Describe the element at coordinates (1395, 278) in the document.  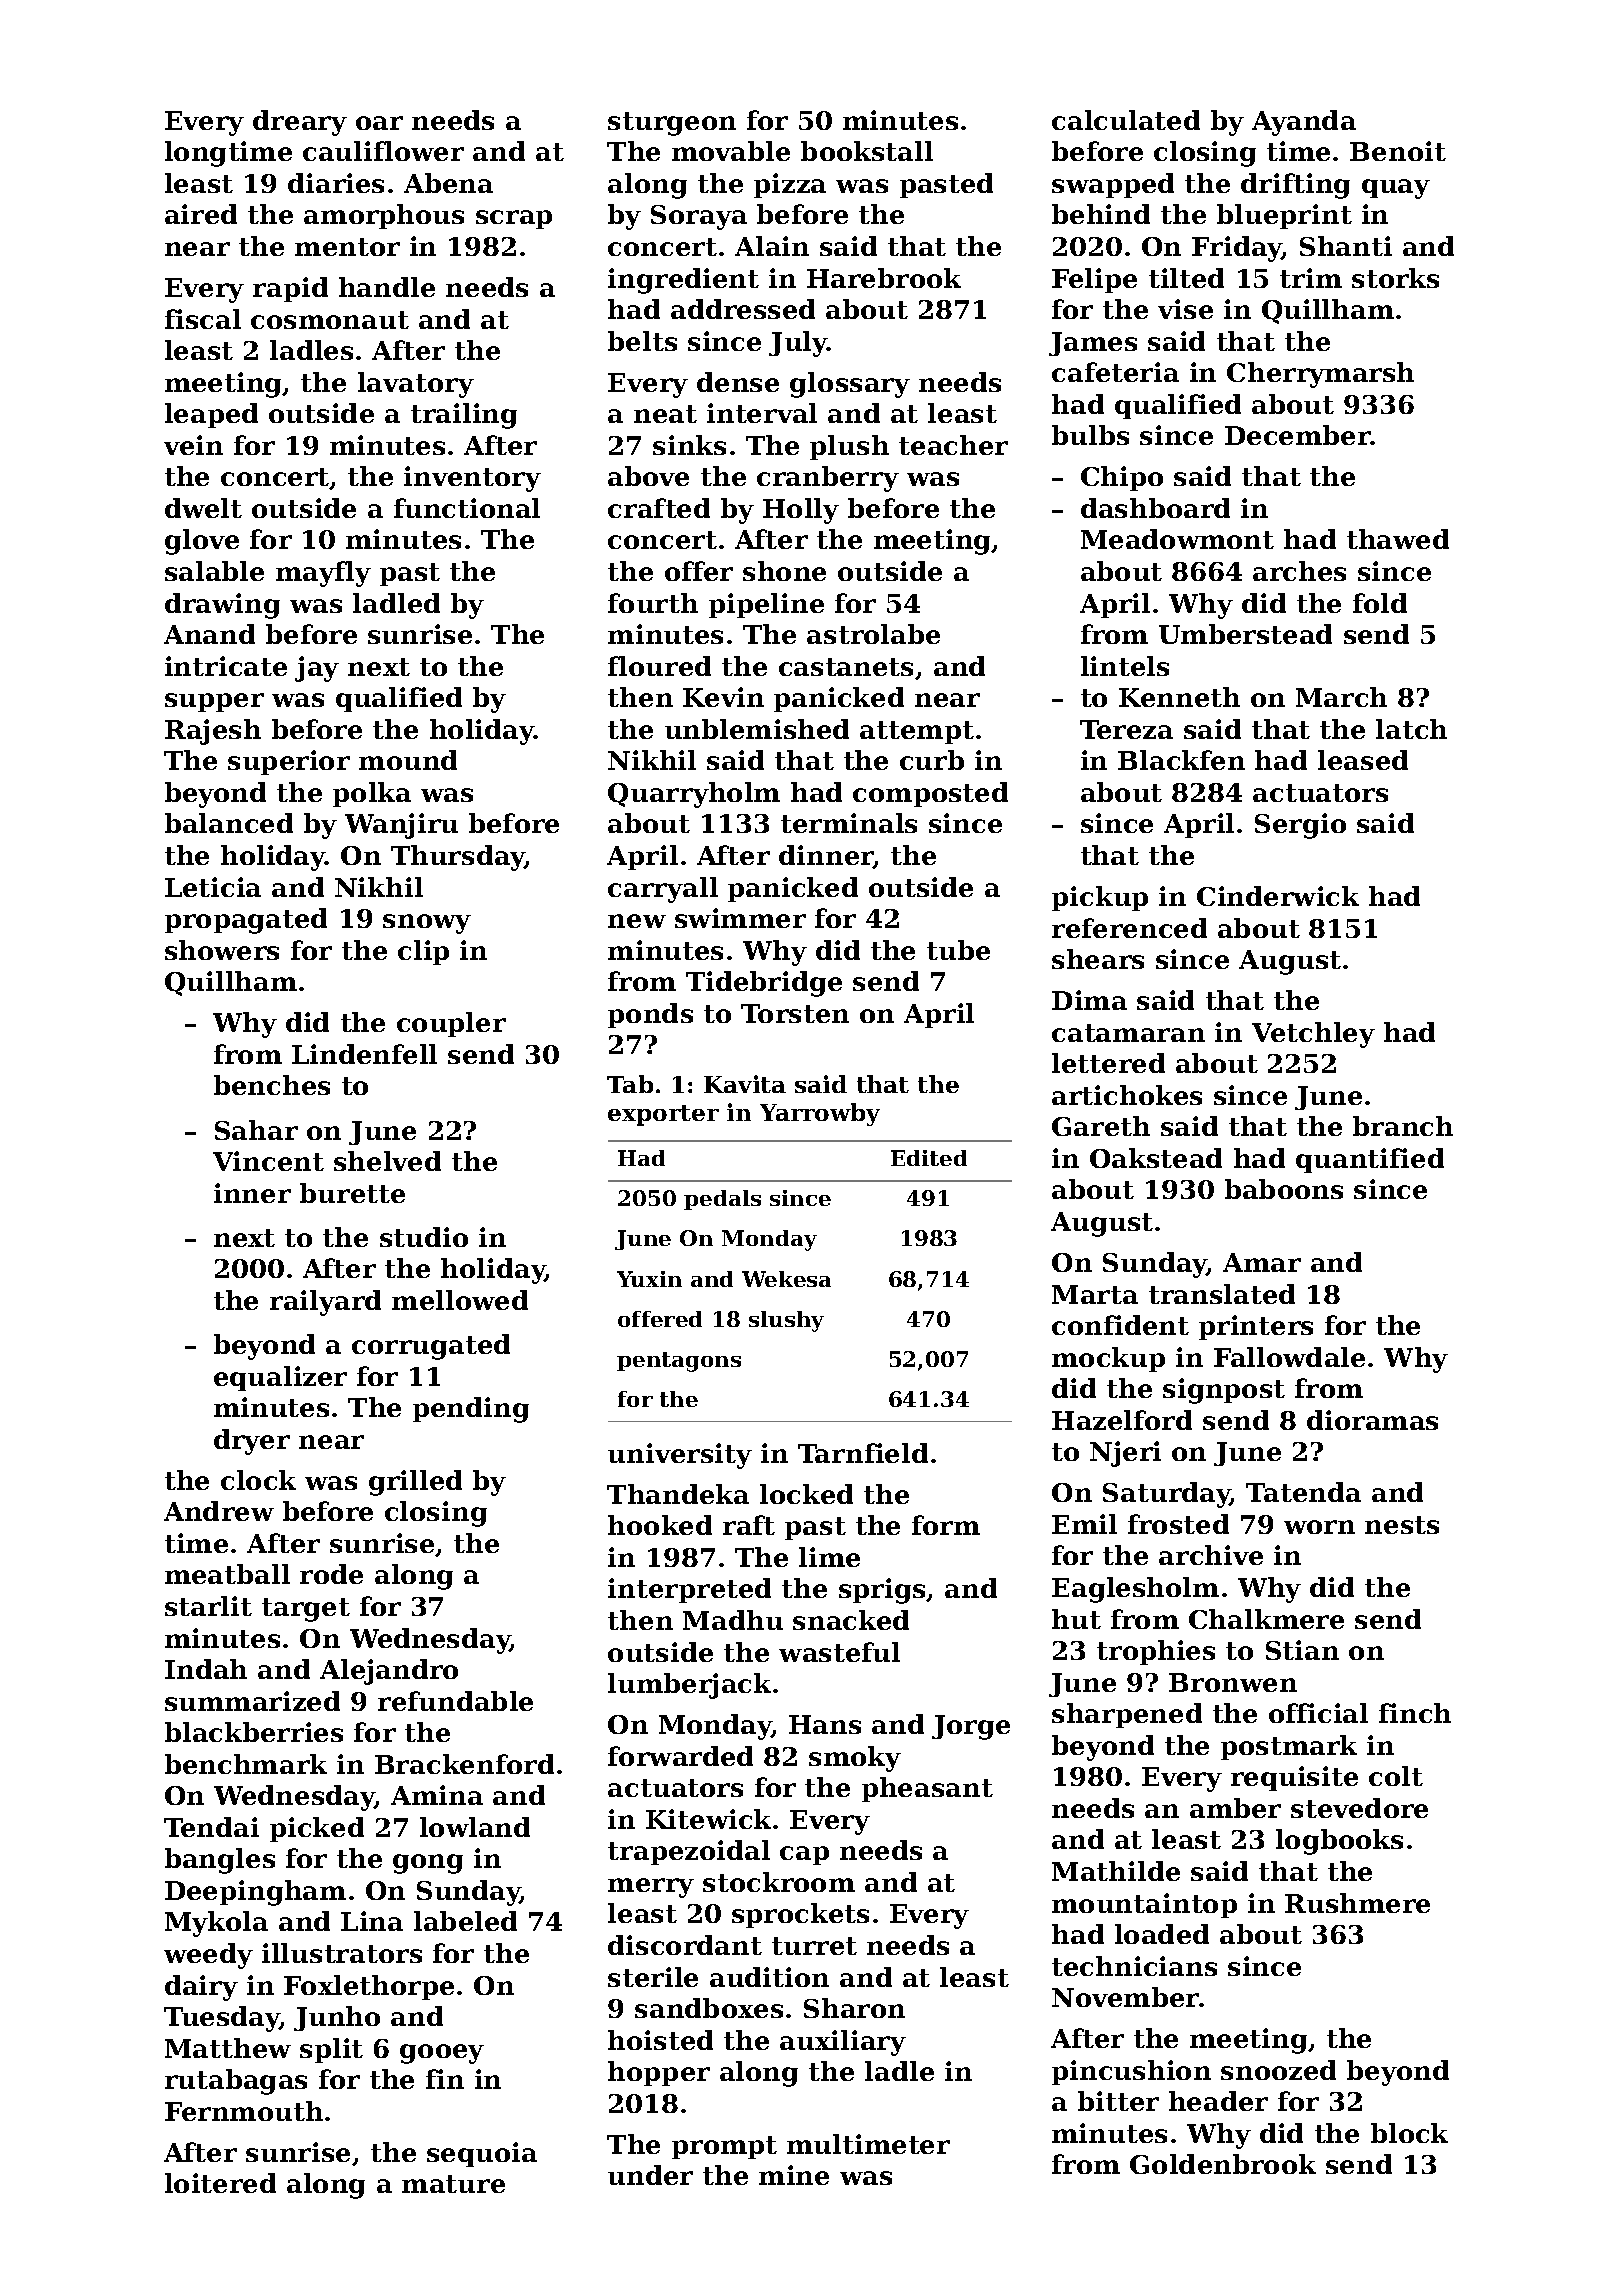
I see `storks` at that location.
